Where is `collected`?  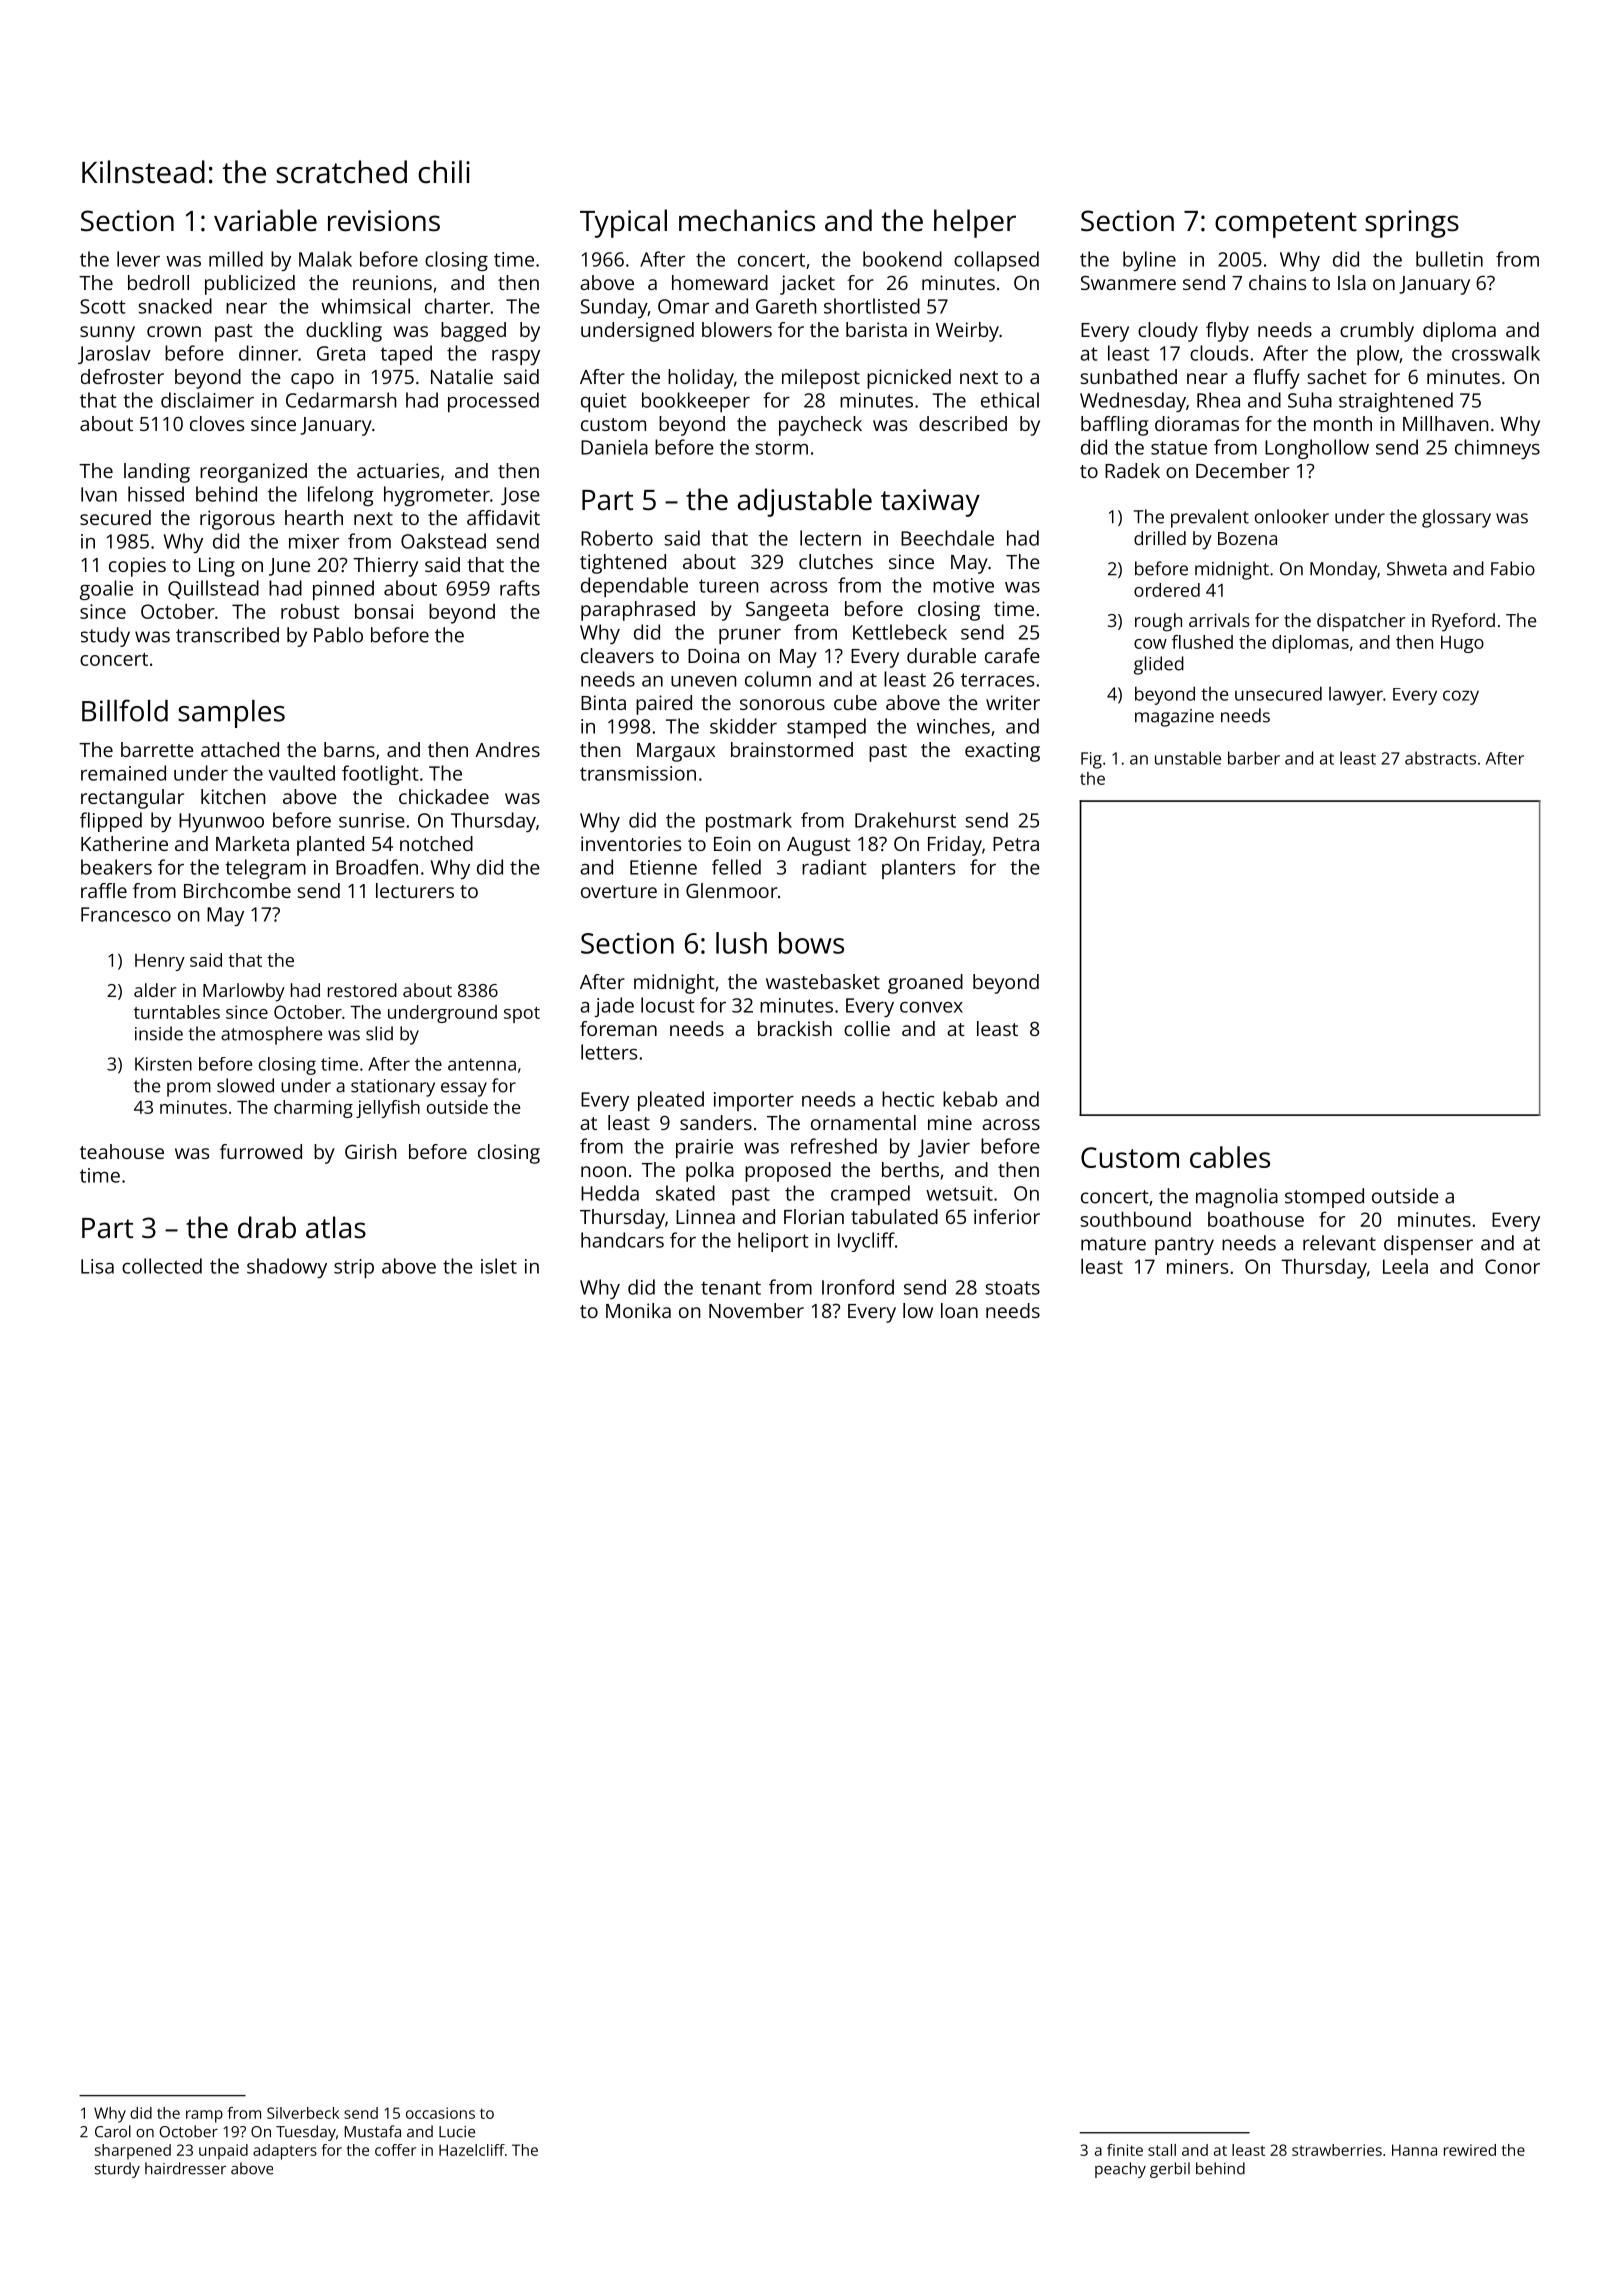
collected is located at coordinates (162, 1266).
